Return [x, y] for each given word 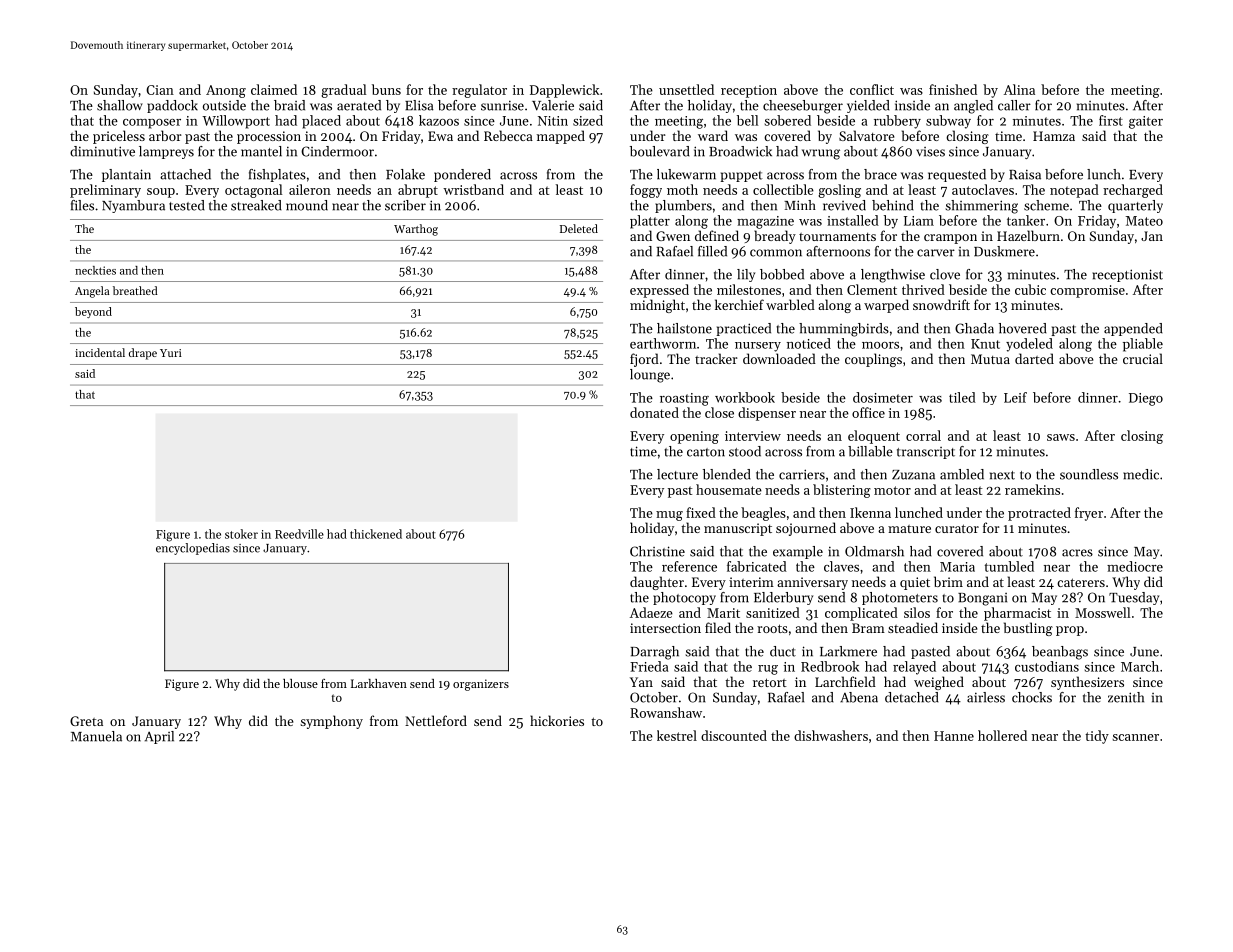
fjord [644, 360]
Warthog [416, 230]
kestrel [677, 735]
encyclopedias [193, 549]
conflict [872, 89]
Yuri [171, 353]
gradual [343, 91]
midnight [657, 306]
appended [1133, 329]
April [159, 737]
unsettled [686, 89]
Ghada [974, 328]
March [1140, 666]
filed [718, 627]
